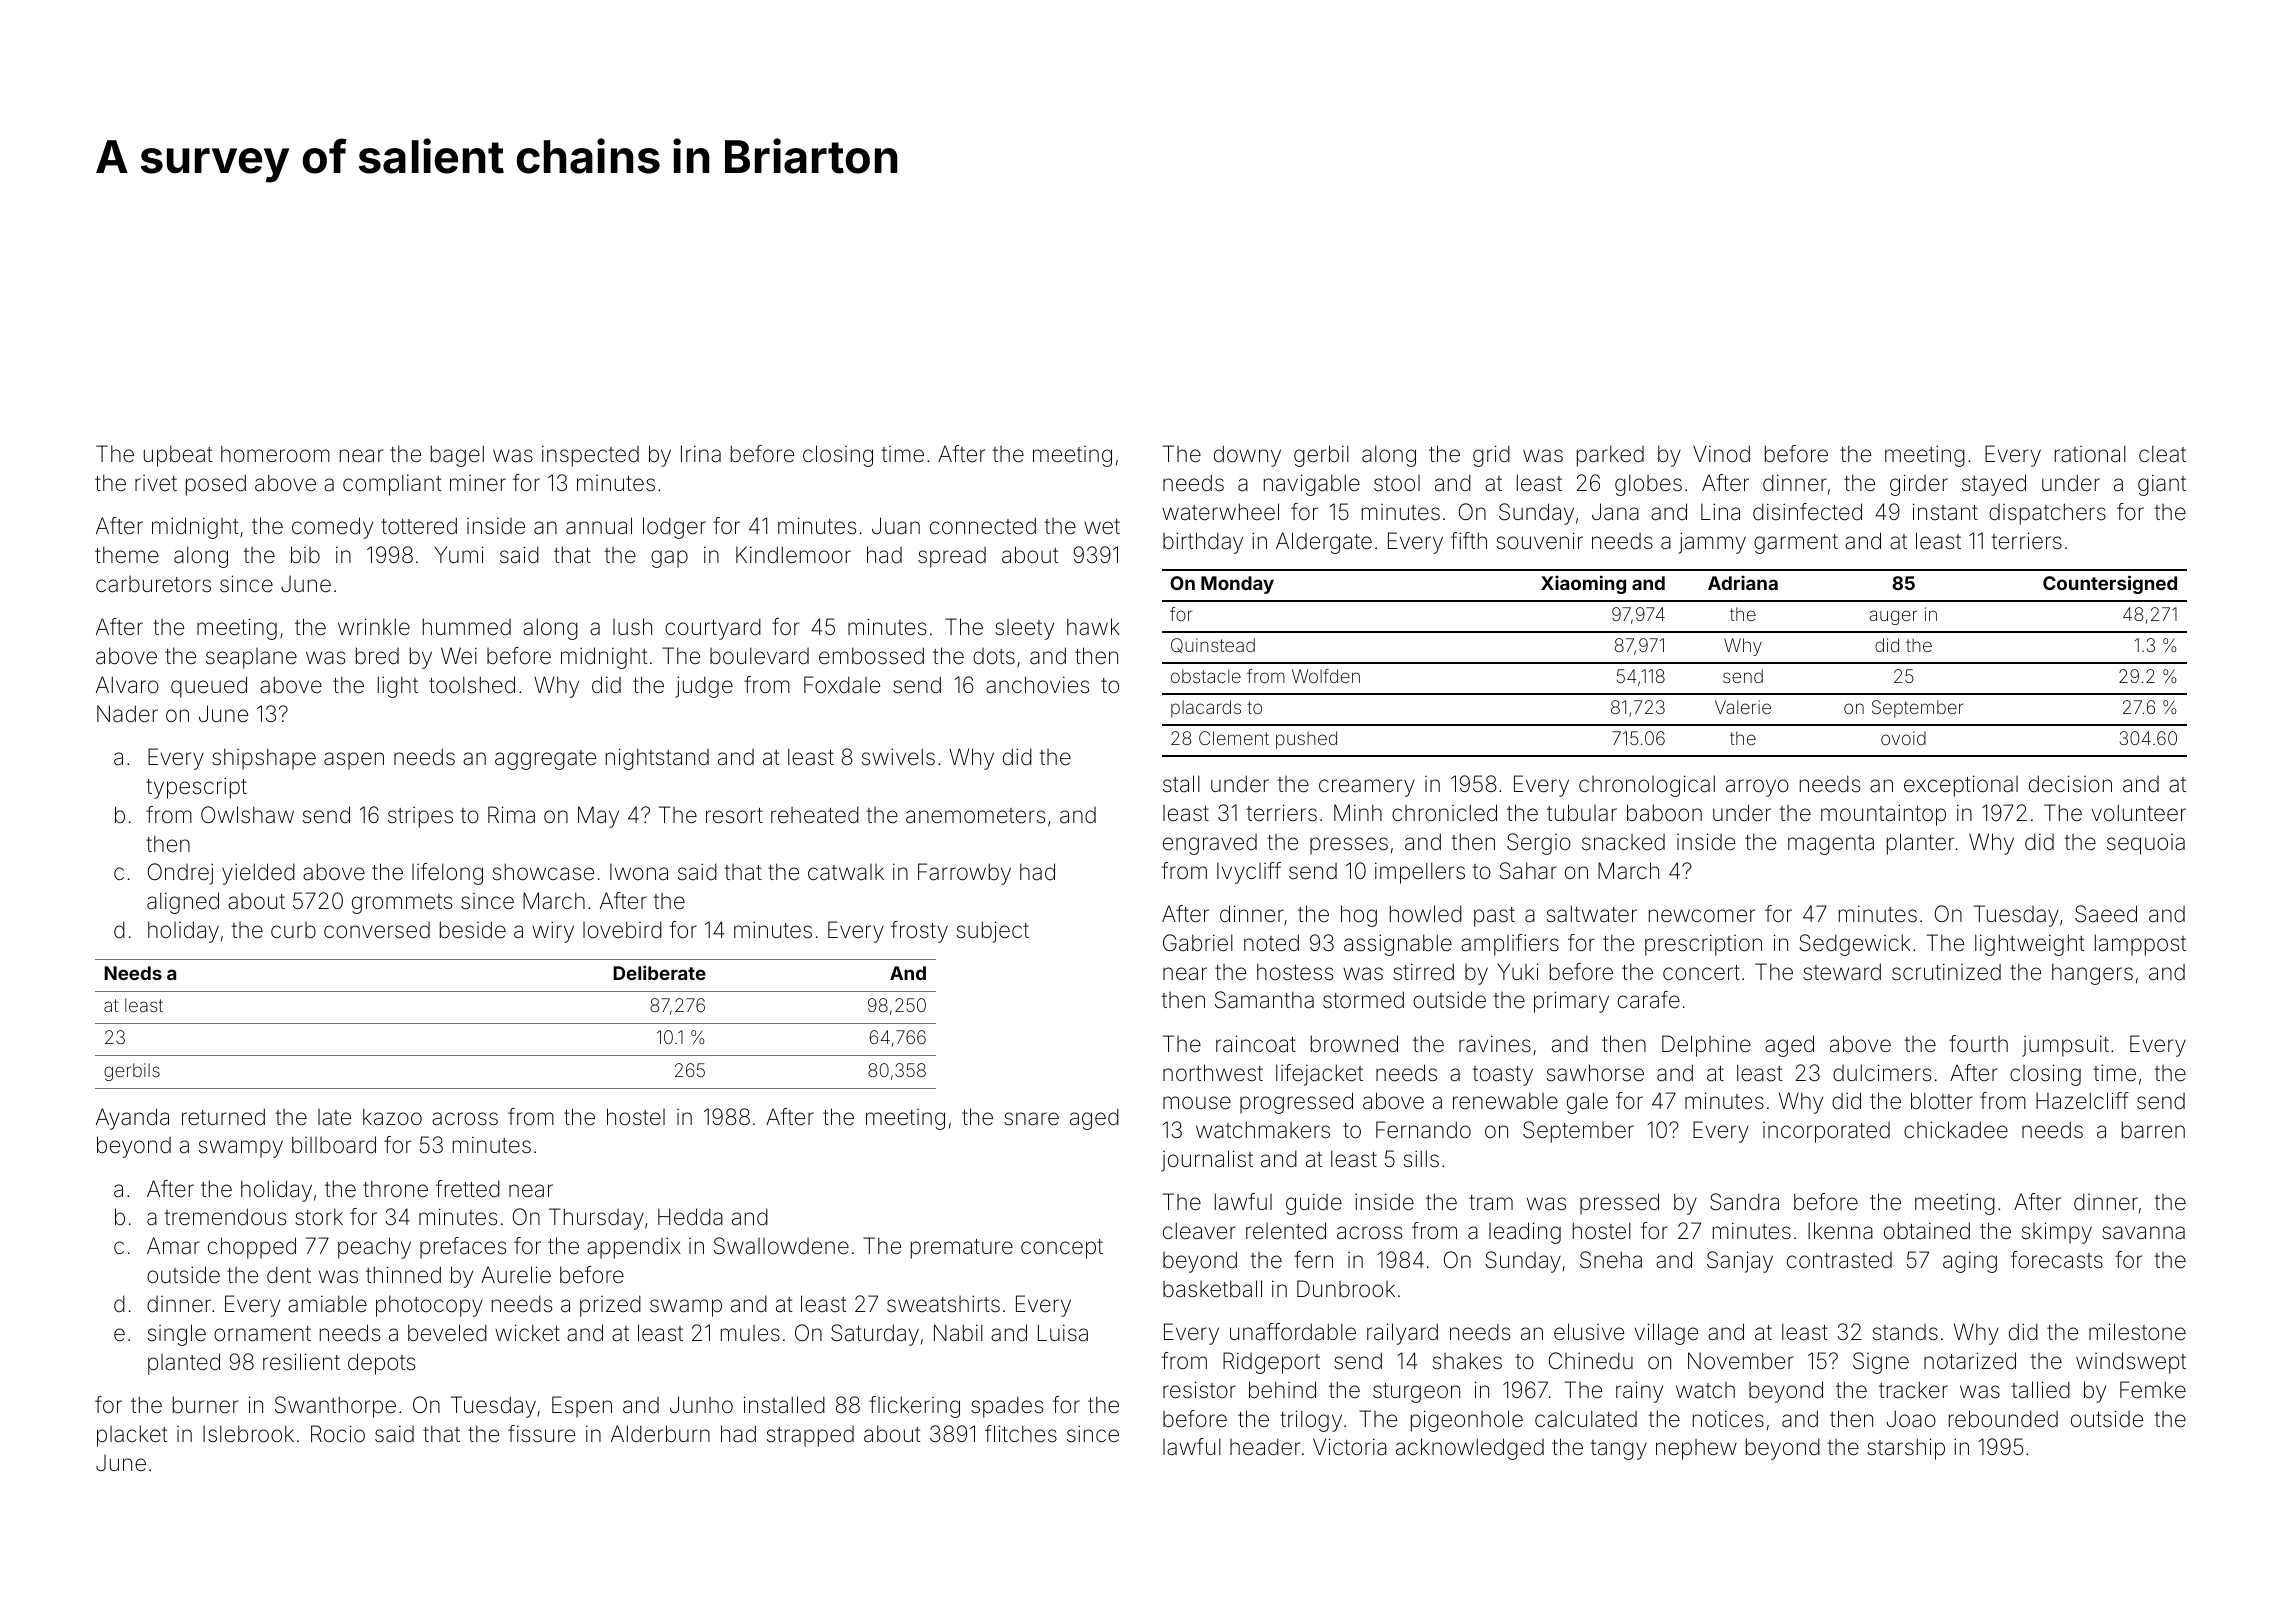 The image size is (2282, 1614). Describe the element at coordinates (338, 1434) in the screenshot. I see `Rocio` at that location.
